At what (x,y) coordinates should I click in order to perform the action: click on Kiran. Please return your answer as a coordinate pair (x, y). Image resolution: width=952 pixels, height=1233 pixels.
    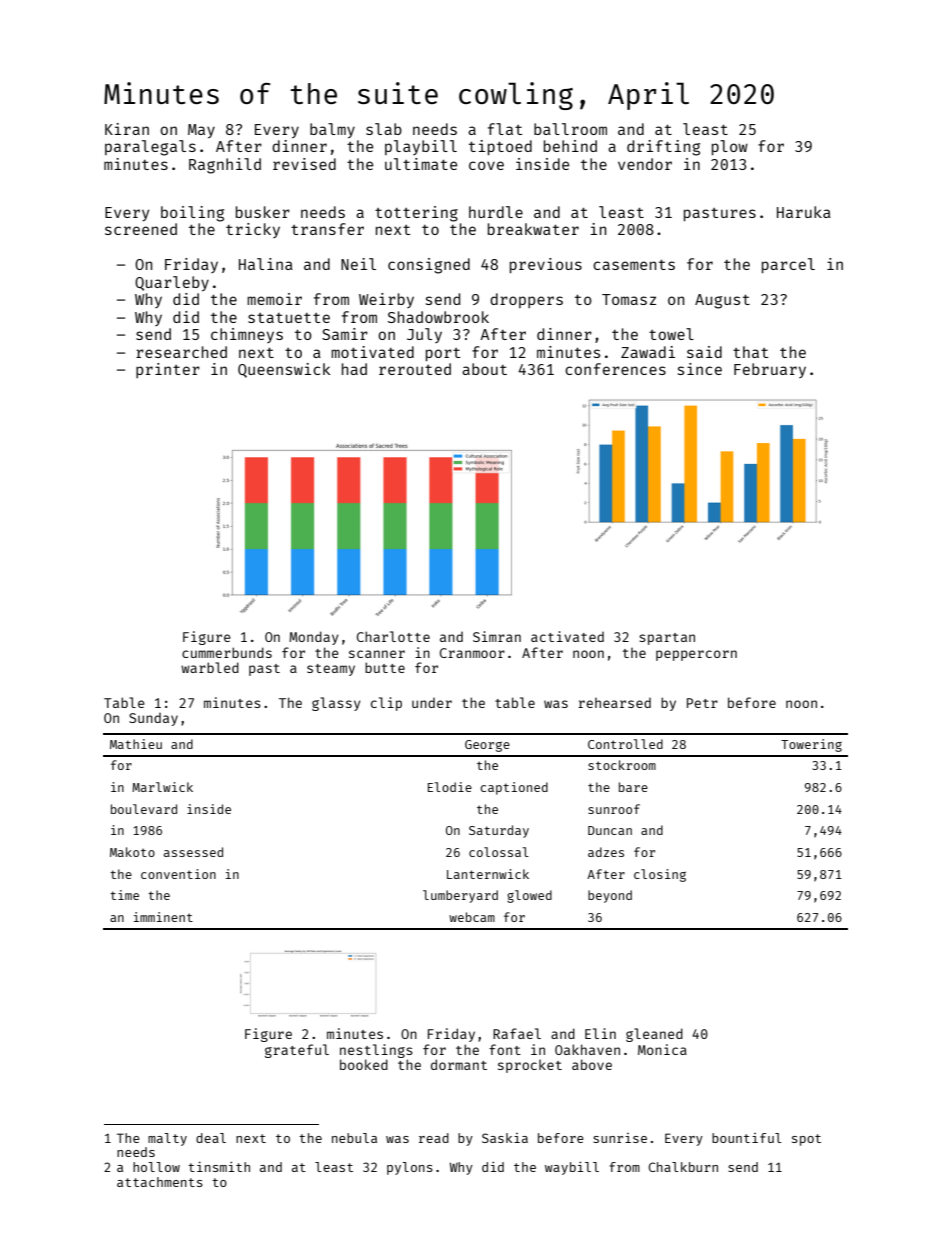
    Looking at the image, I should click on (127, 129).
